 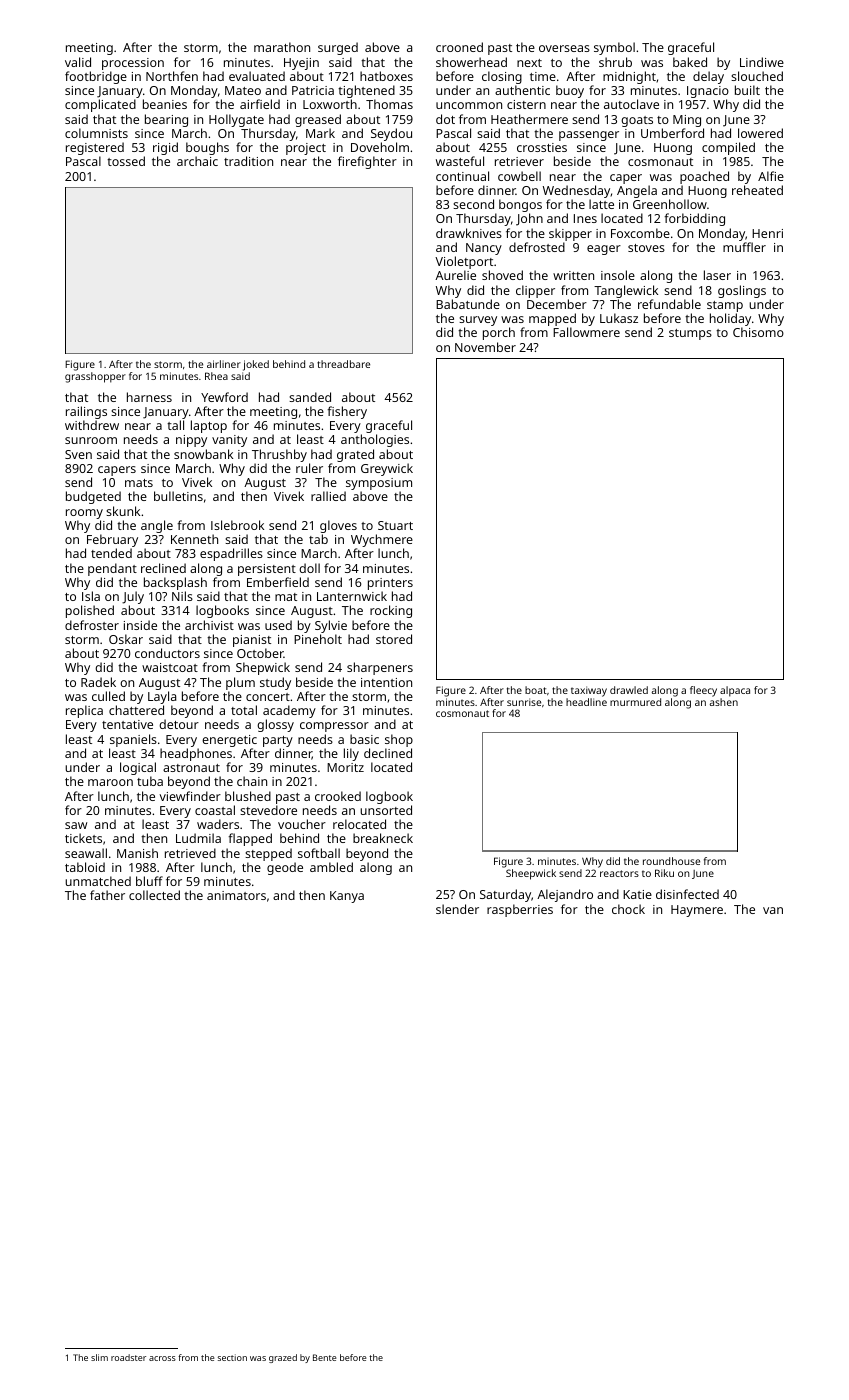 What do you see at coordinates (573, 275) in the image?
I see `written` at bounding box center [573, 275].
